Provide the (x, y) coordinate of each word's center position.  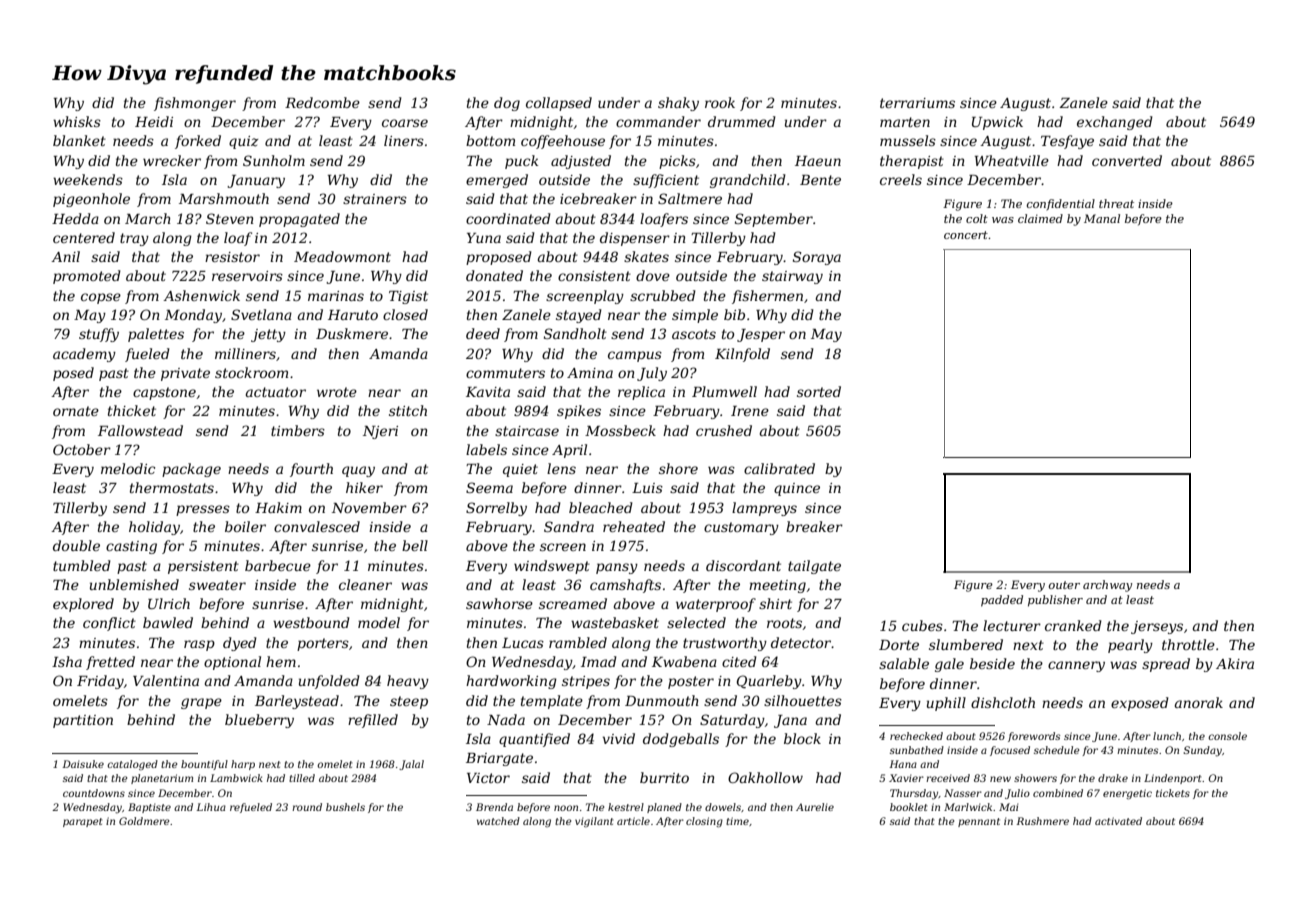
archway (1107, 586)
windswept (552, 567)
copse (101, 298)
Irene (750, 411)
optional (232, 663)
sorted (819, 391)
